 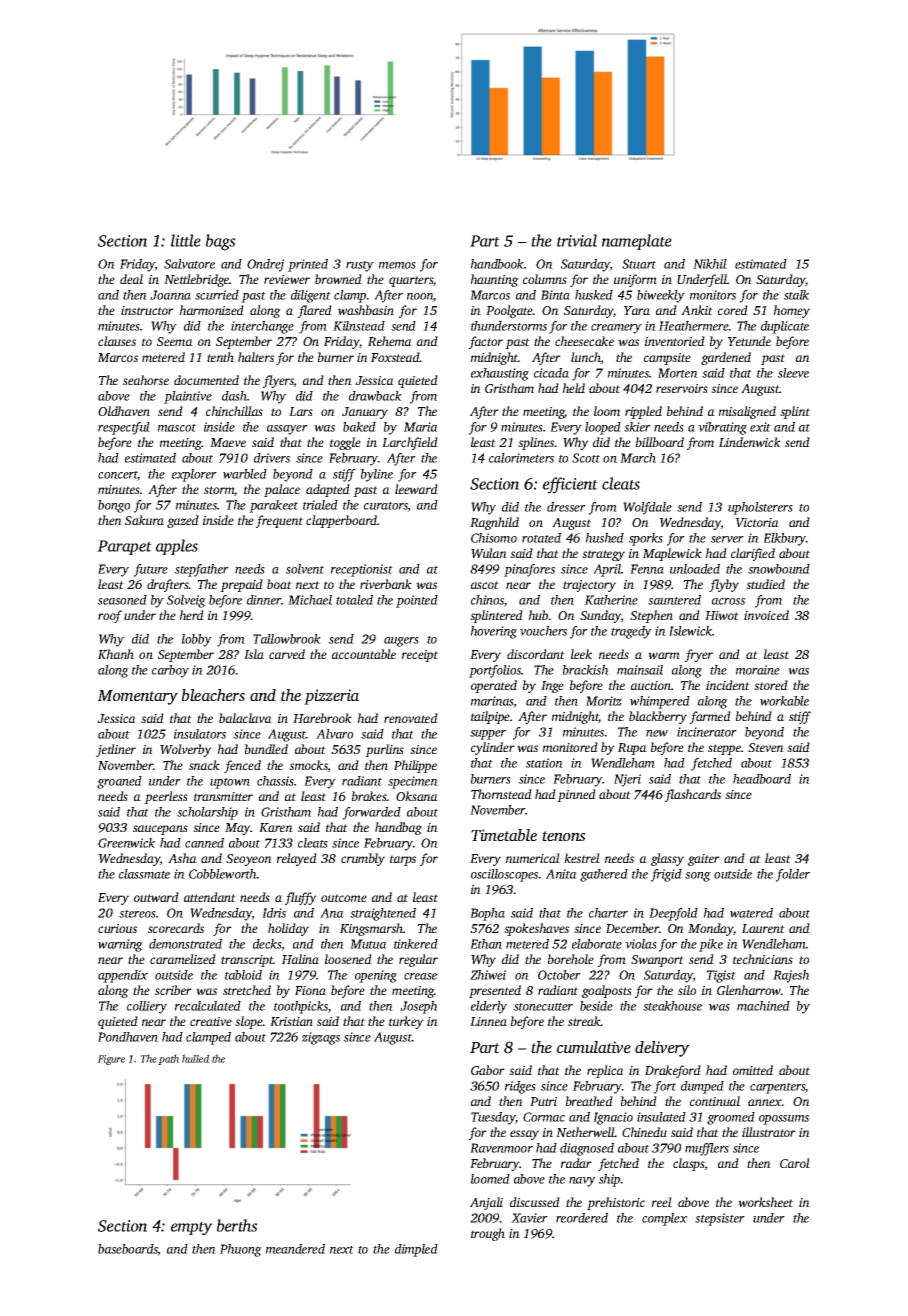 I want to click on Laurent, so click(x=763, y=928).
